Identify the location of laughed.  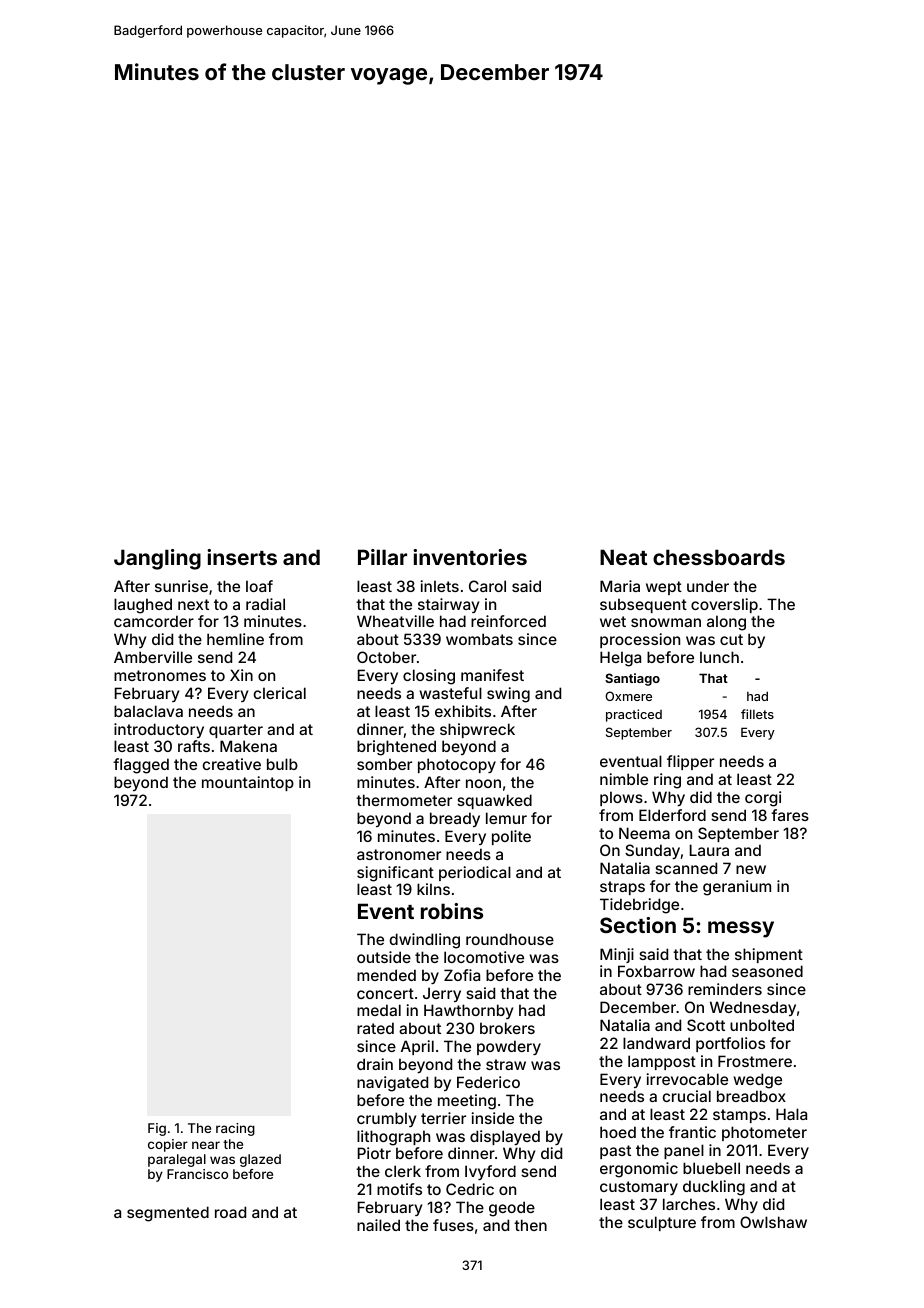
(143, 606).
